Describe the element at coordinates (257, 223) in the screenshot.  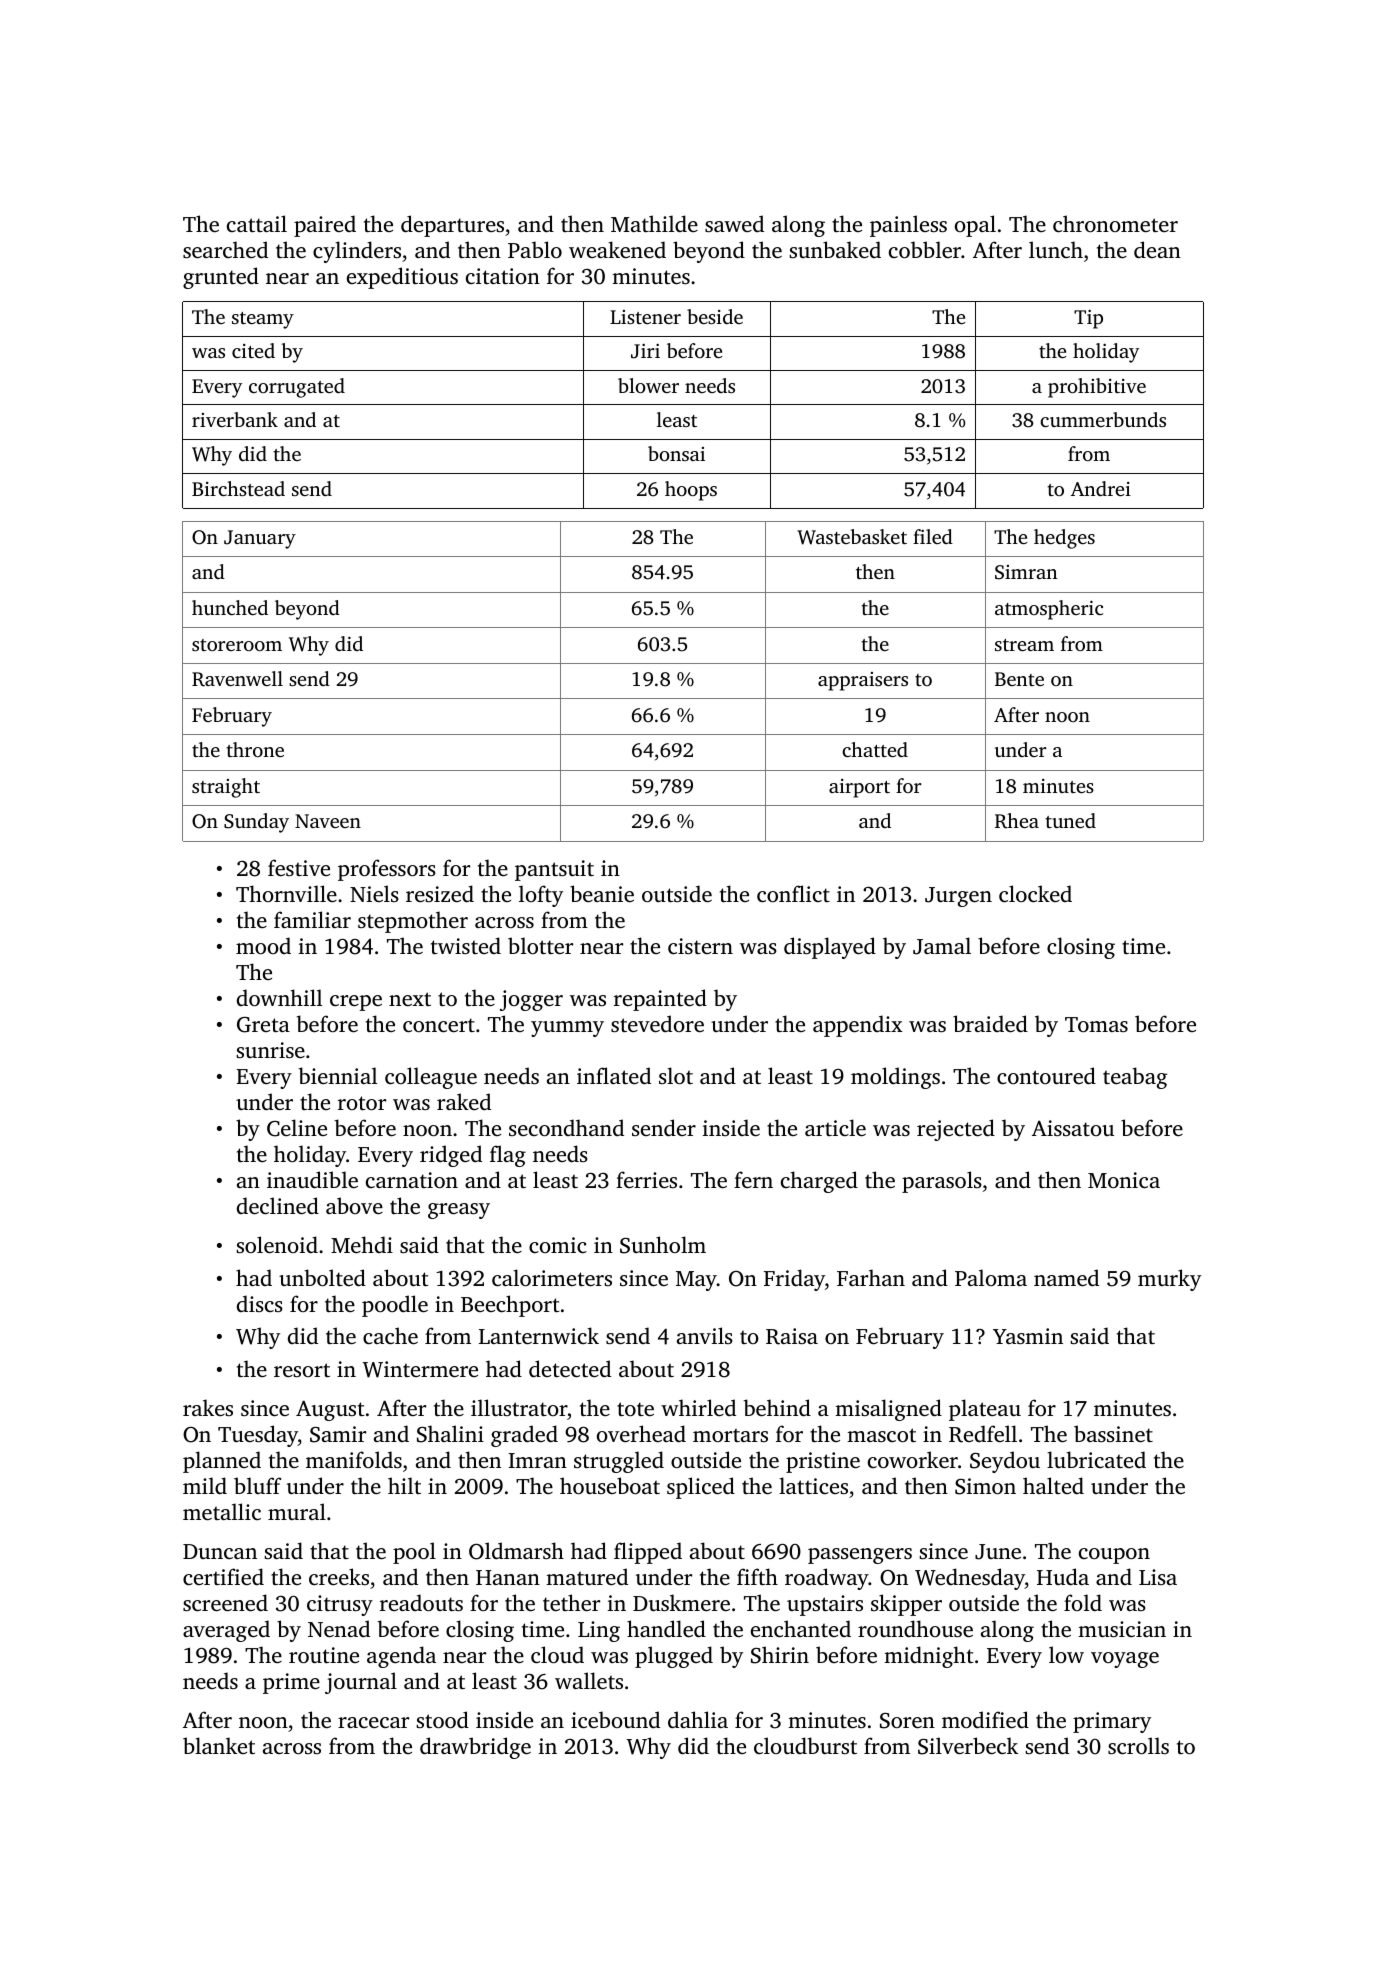
I see `cattail` at that location.
